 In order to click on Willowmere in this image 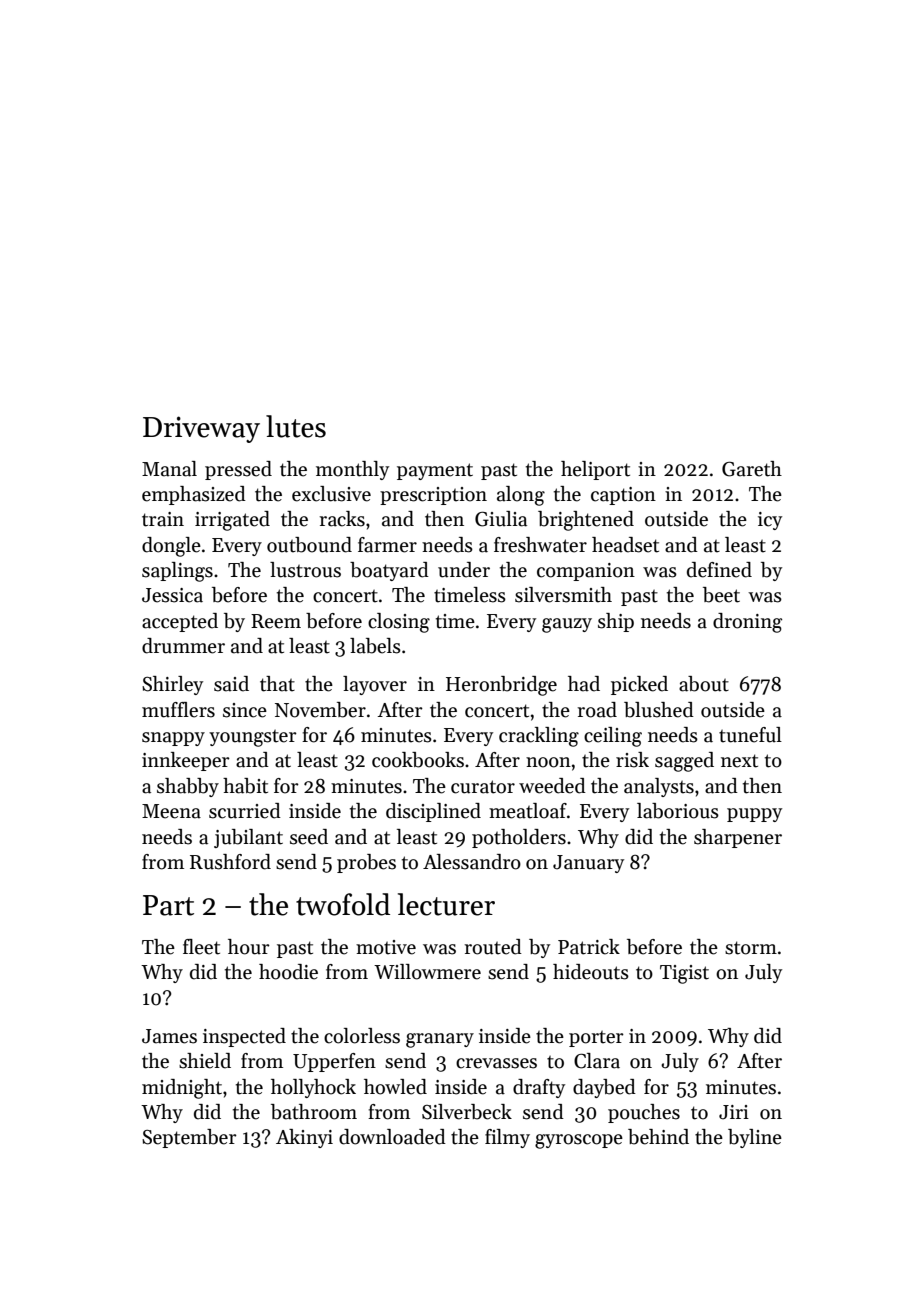, I will do `click(427, 972)`.
